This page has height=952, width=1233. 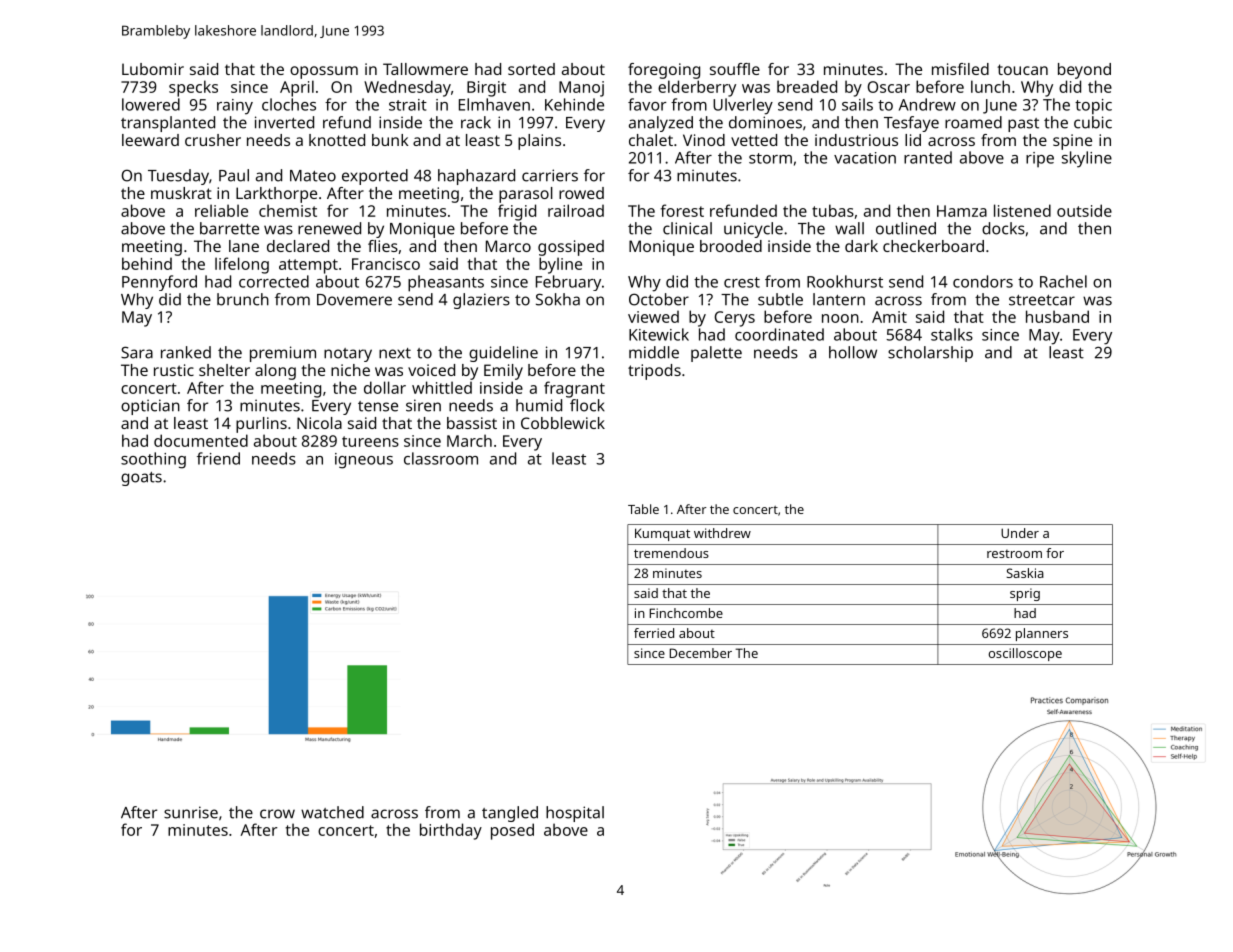 What do you see at coordinates (503, 354) in the page?
I see `guideline` at bounding box center [503, 354].
